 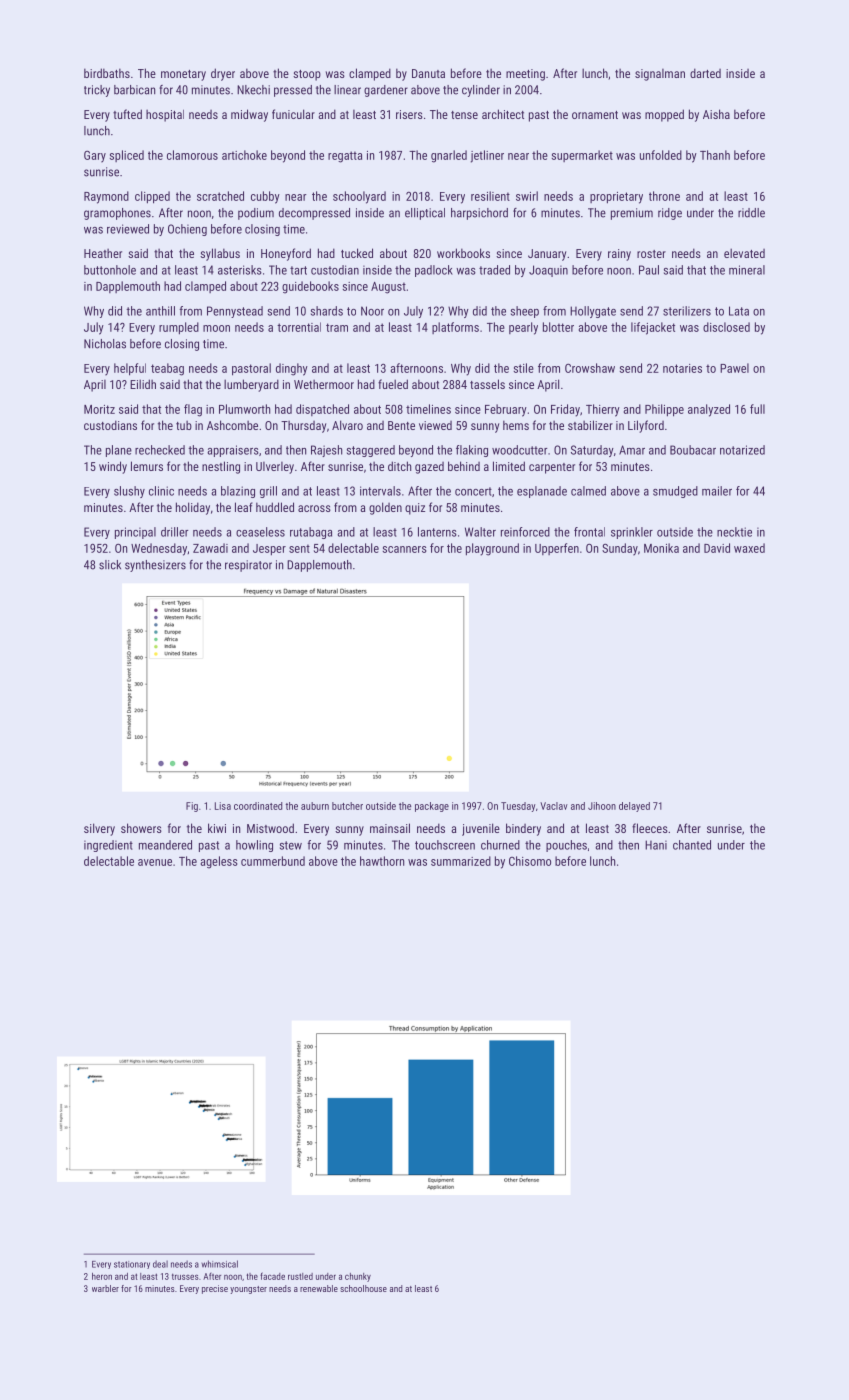 I want to click on meeting, so click(x=525, y=75).
